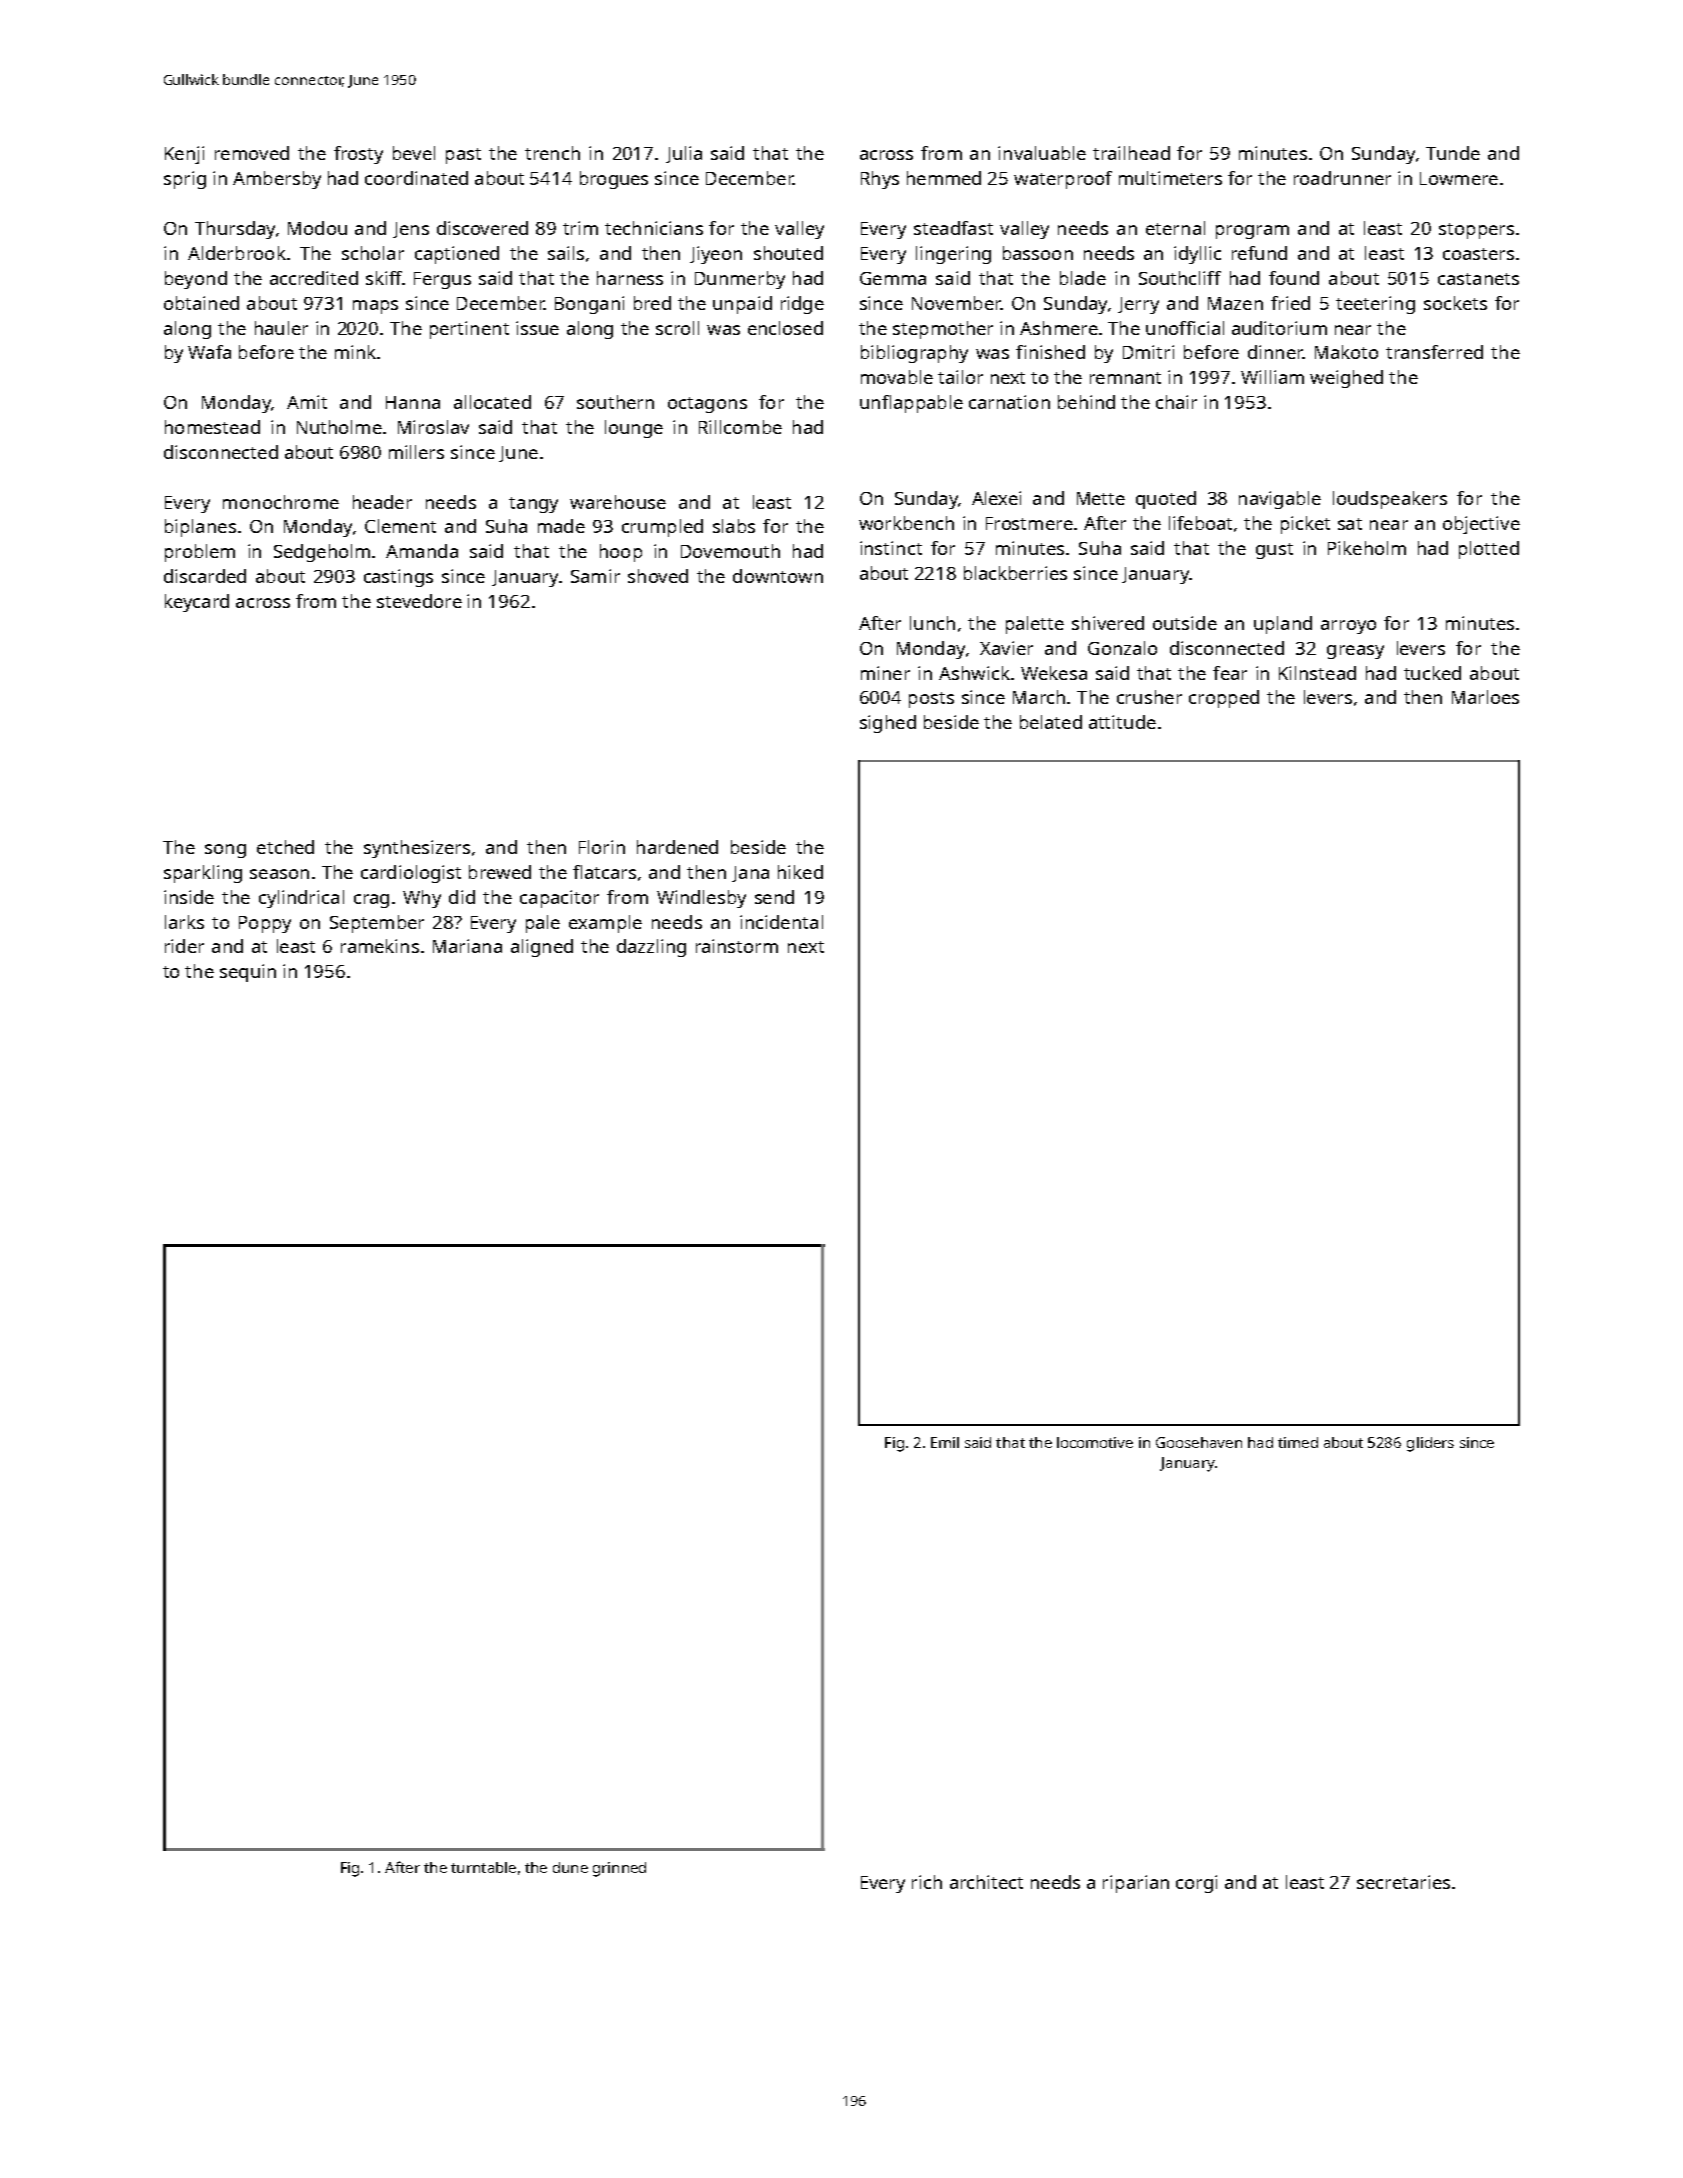  I want to click on past, so click(463, 156).
